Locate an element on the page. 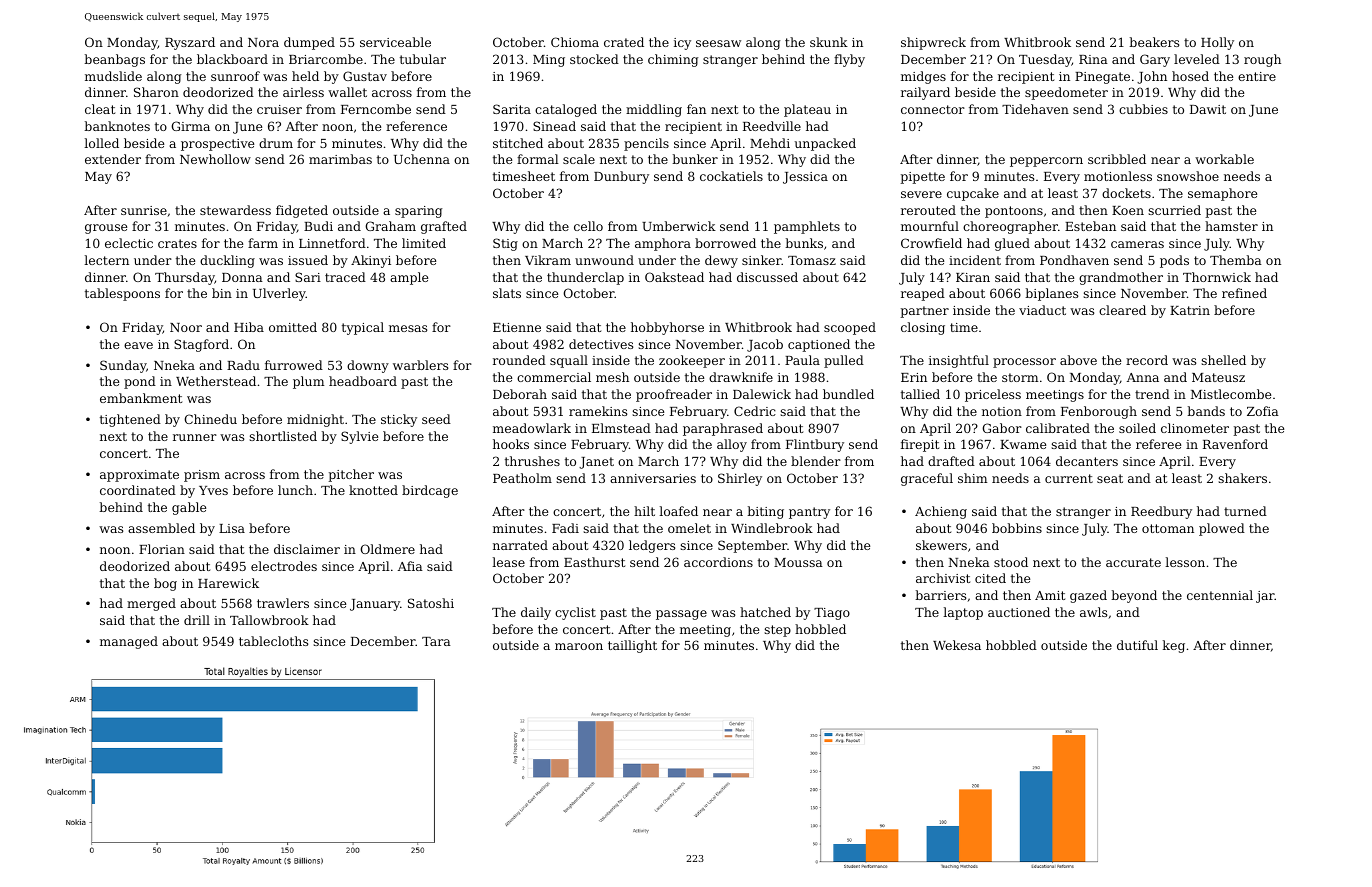 The width and height of the page is (1372, 887). clinometer is located at coordinates (1195, 428).
